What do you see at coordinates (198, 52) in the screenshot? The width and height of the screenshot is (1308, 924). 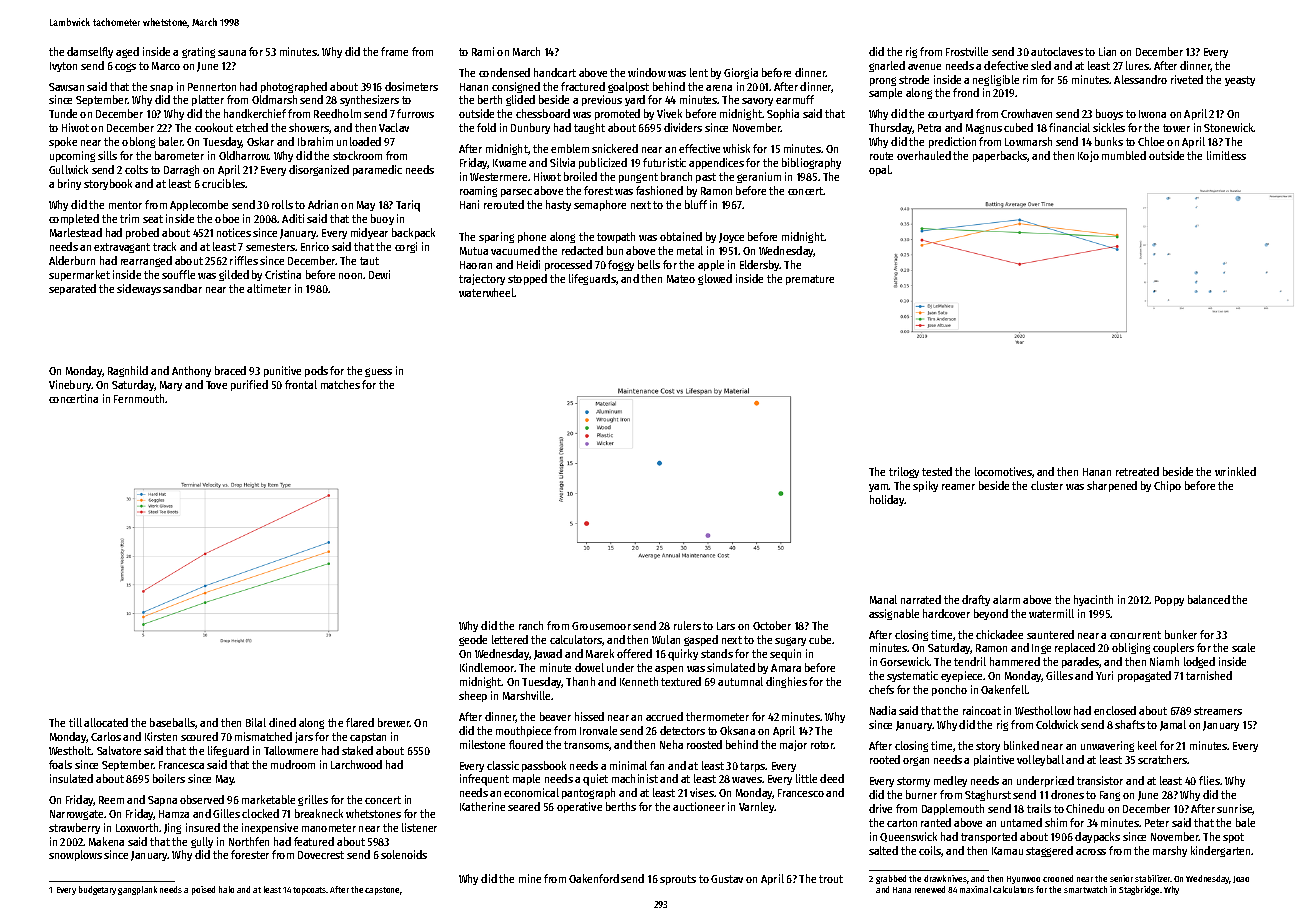 I see `grating` at bounding box center [198, 52].
